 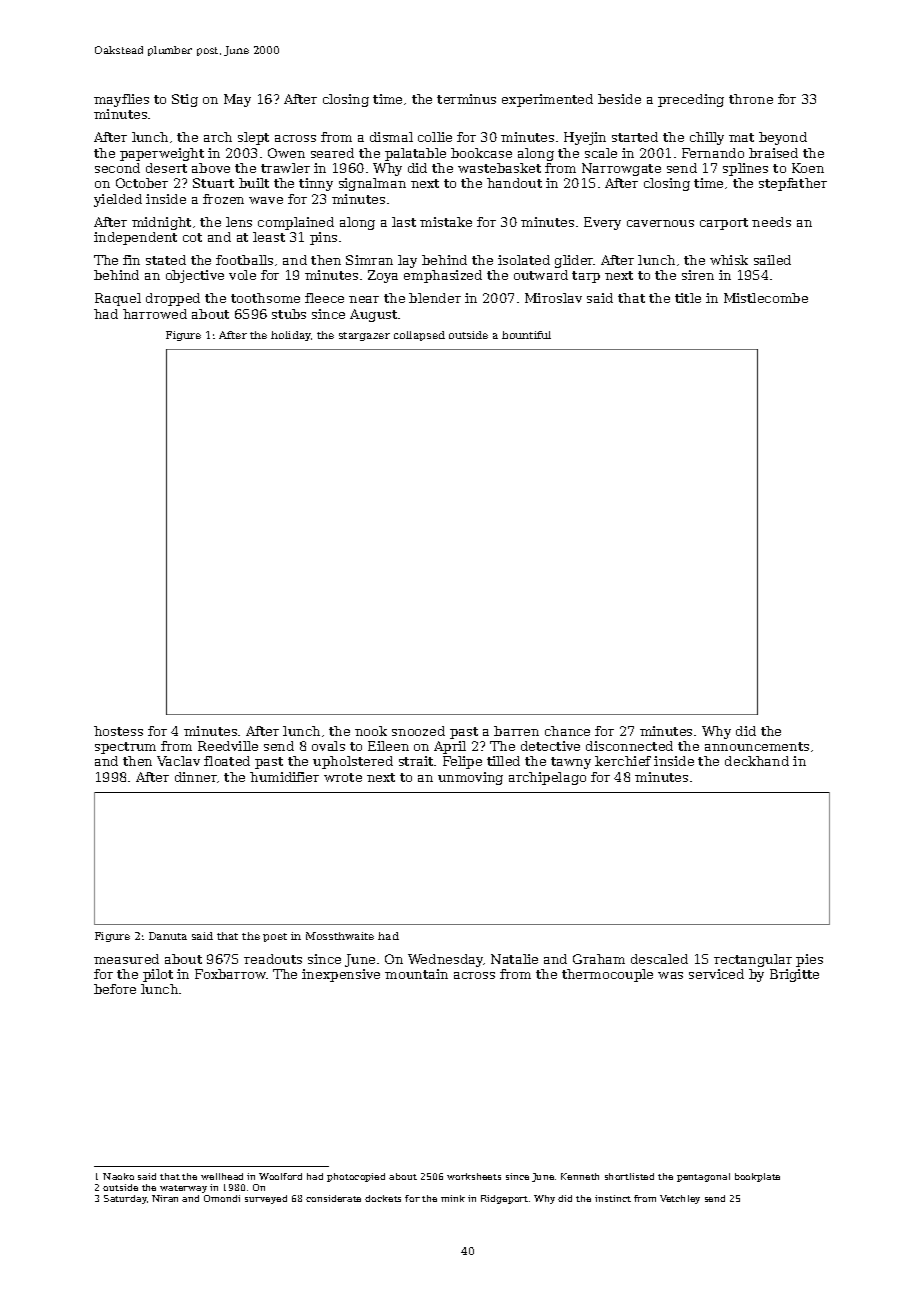 I want to click on chilly, so click(x=707, y=138).
